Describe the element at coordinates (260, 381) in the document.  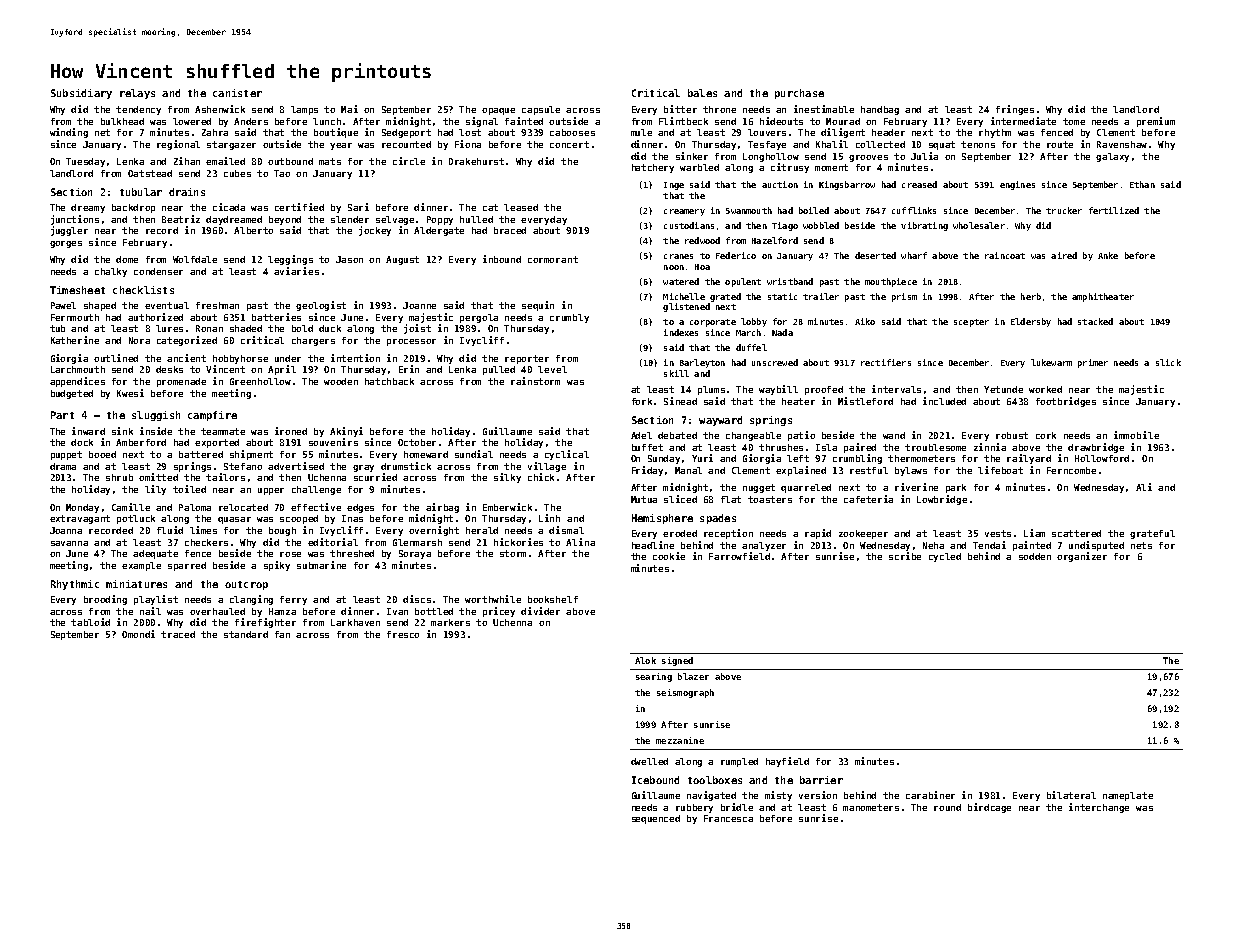
I see `Greenhollow` at that location.
